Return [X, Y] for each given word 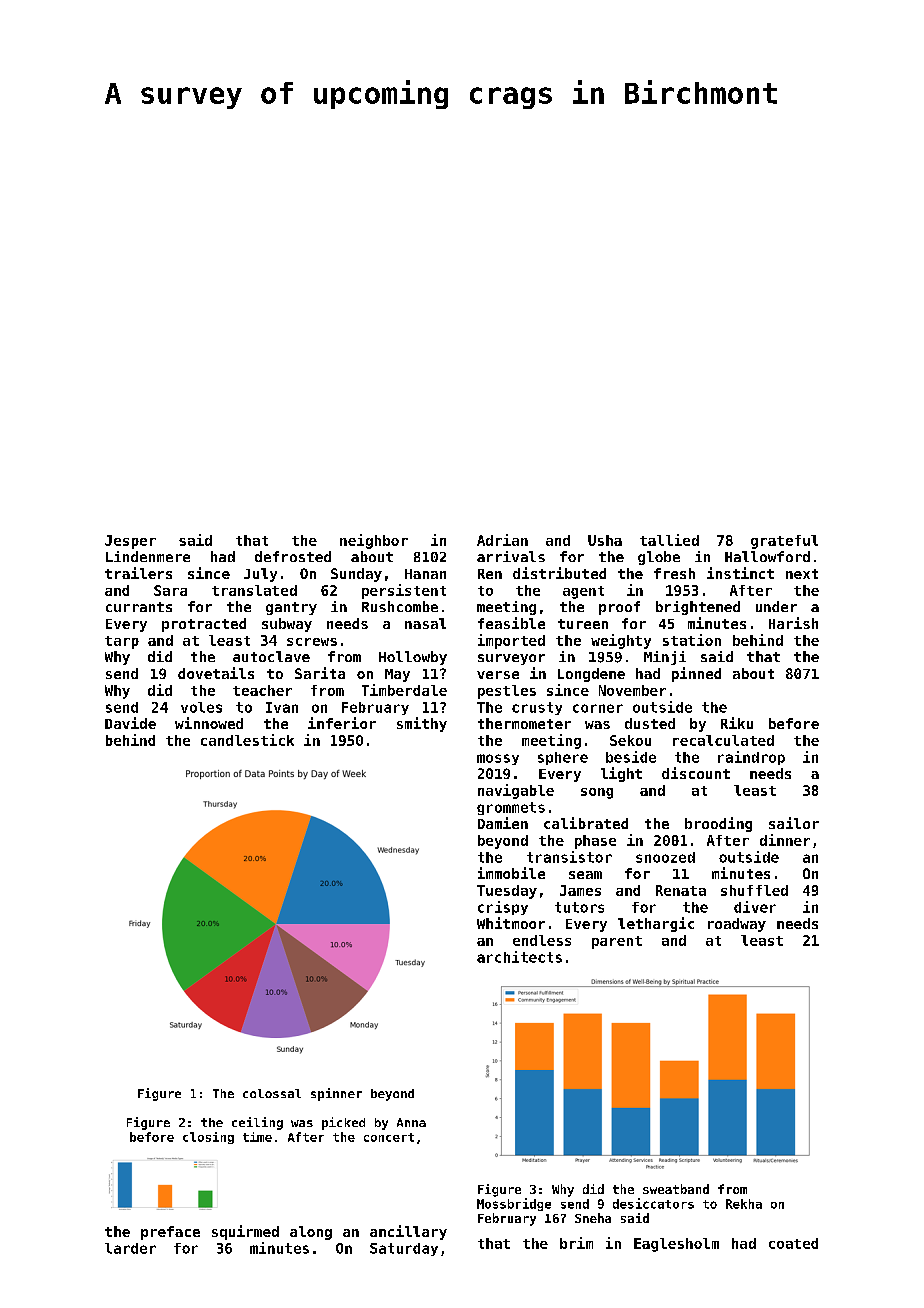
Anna [411, 1122]
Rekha [744, 1204]
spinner [336, 1094]
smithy [422, 724]
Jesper [130, 542]
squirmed [245, 1232]
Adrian [502, 540]
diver [755, 907]
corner [598, 708]
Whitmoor [511, 923]
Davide [130, 723]
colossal [272, 1093]
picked [343, 1123]
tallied [669, 540]
